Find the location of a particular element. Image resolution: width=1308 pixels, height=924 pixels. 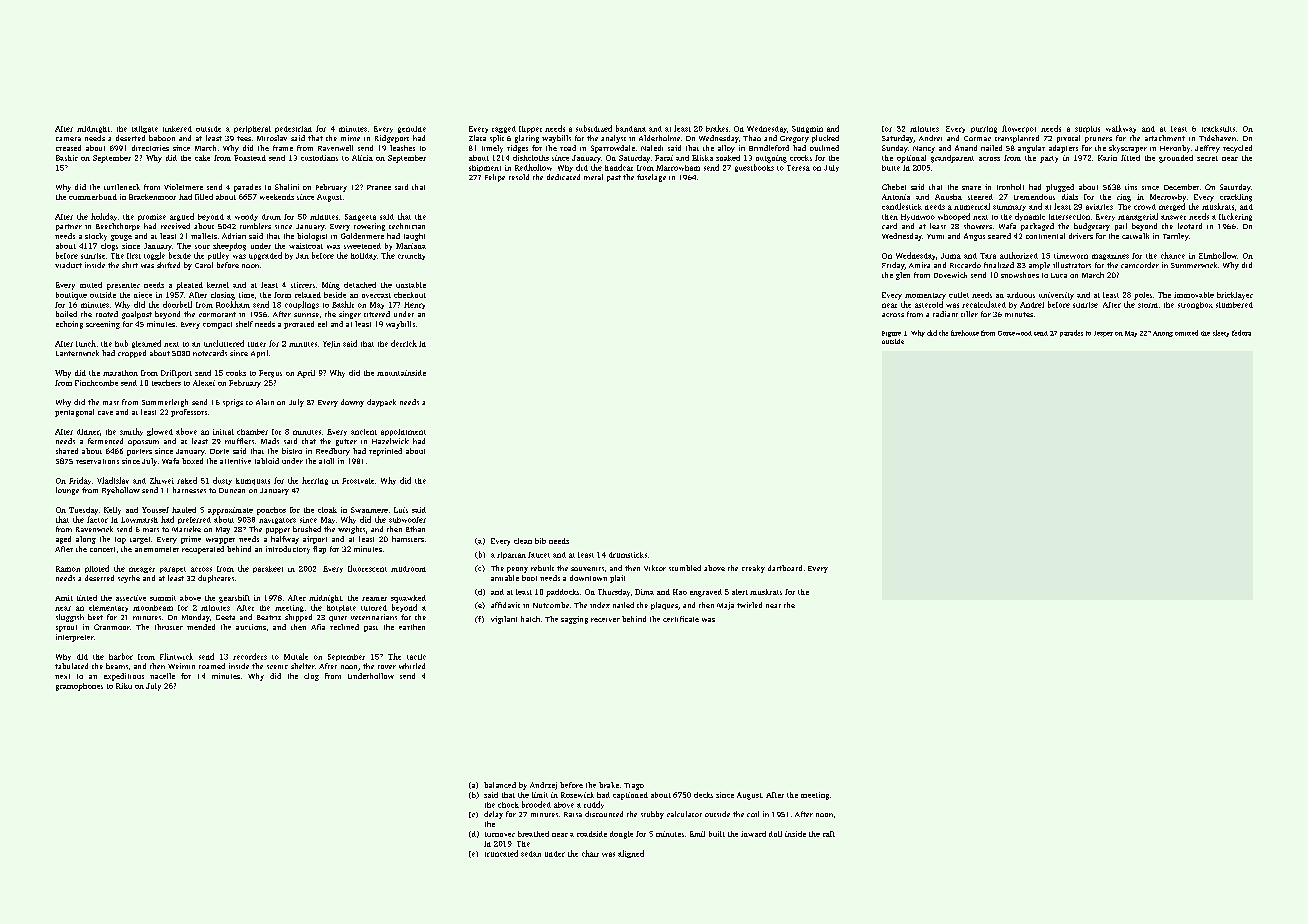

genuine is located at coordinates (412, 129).
